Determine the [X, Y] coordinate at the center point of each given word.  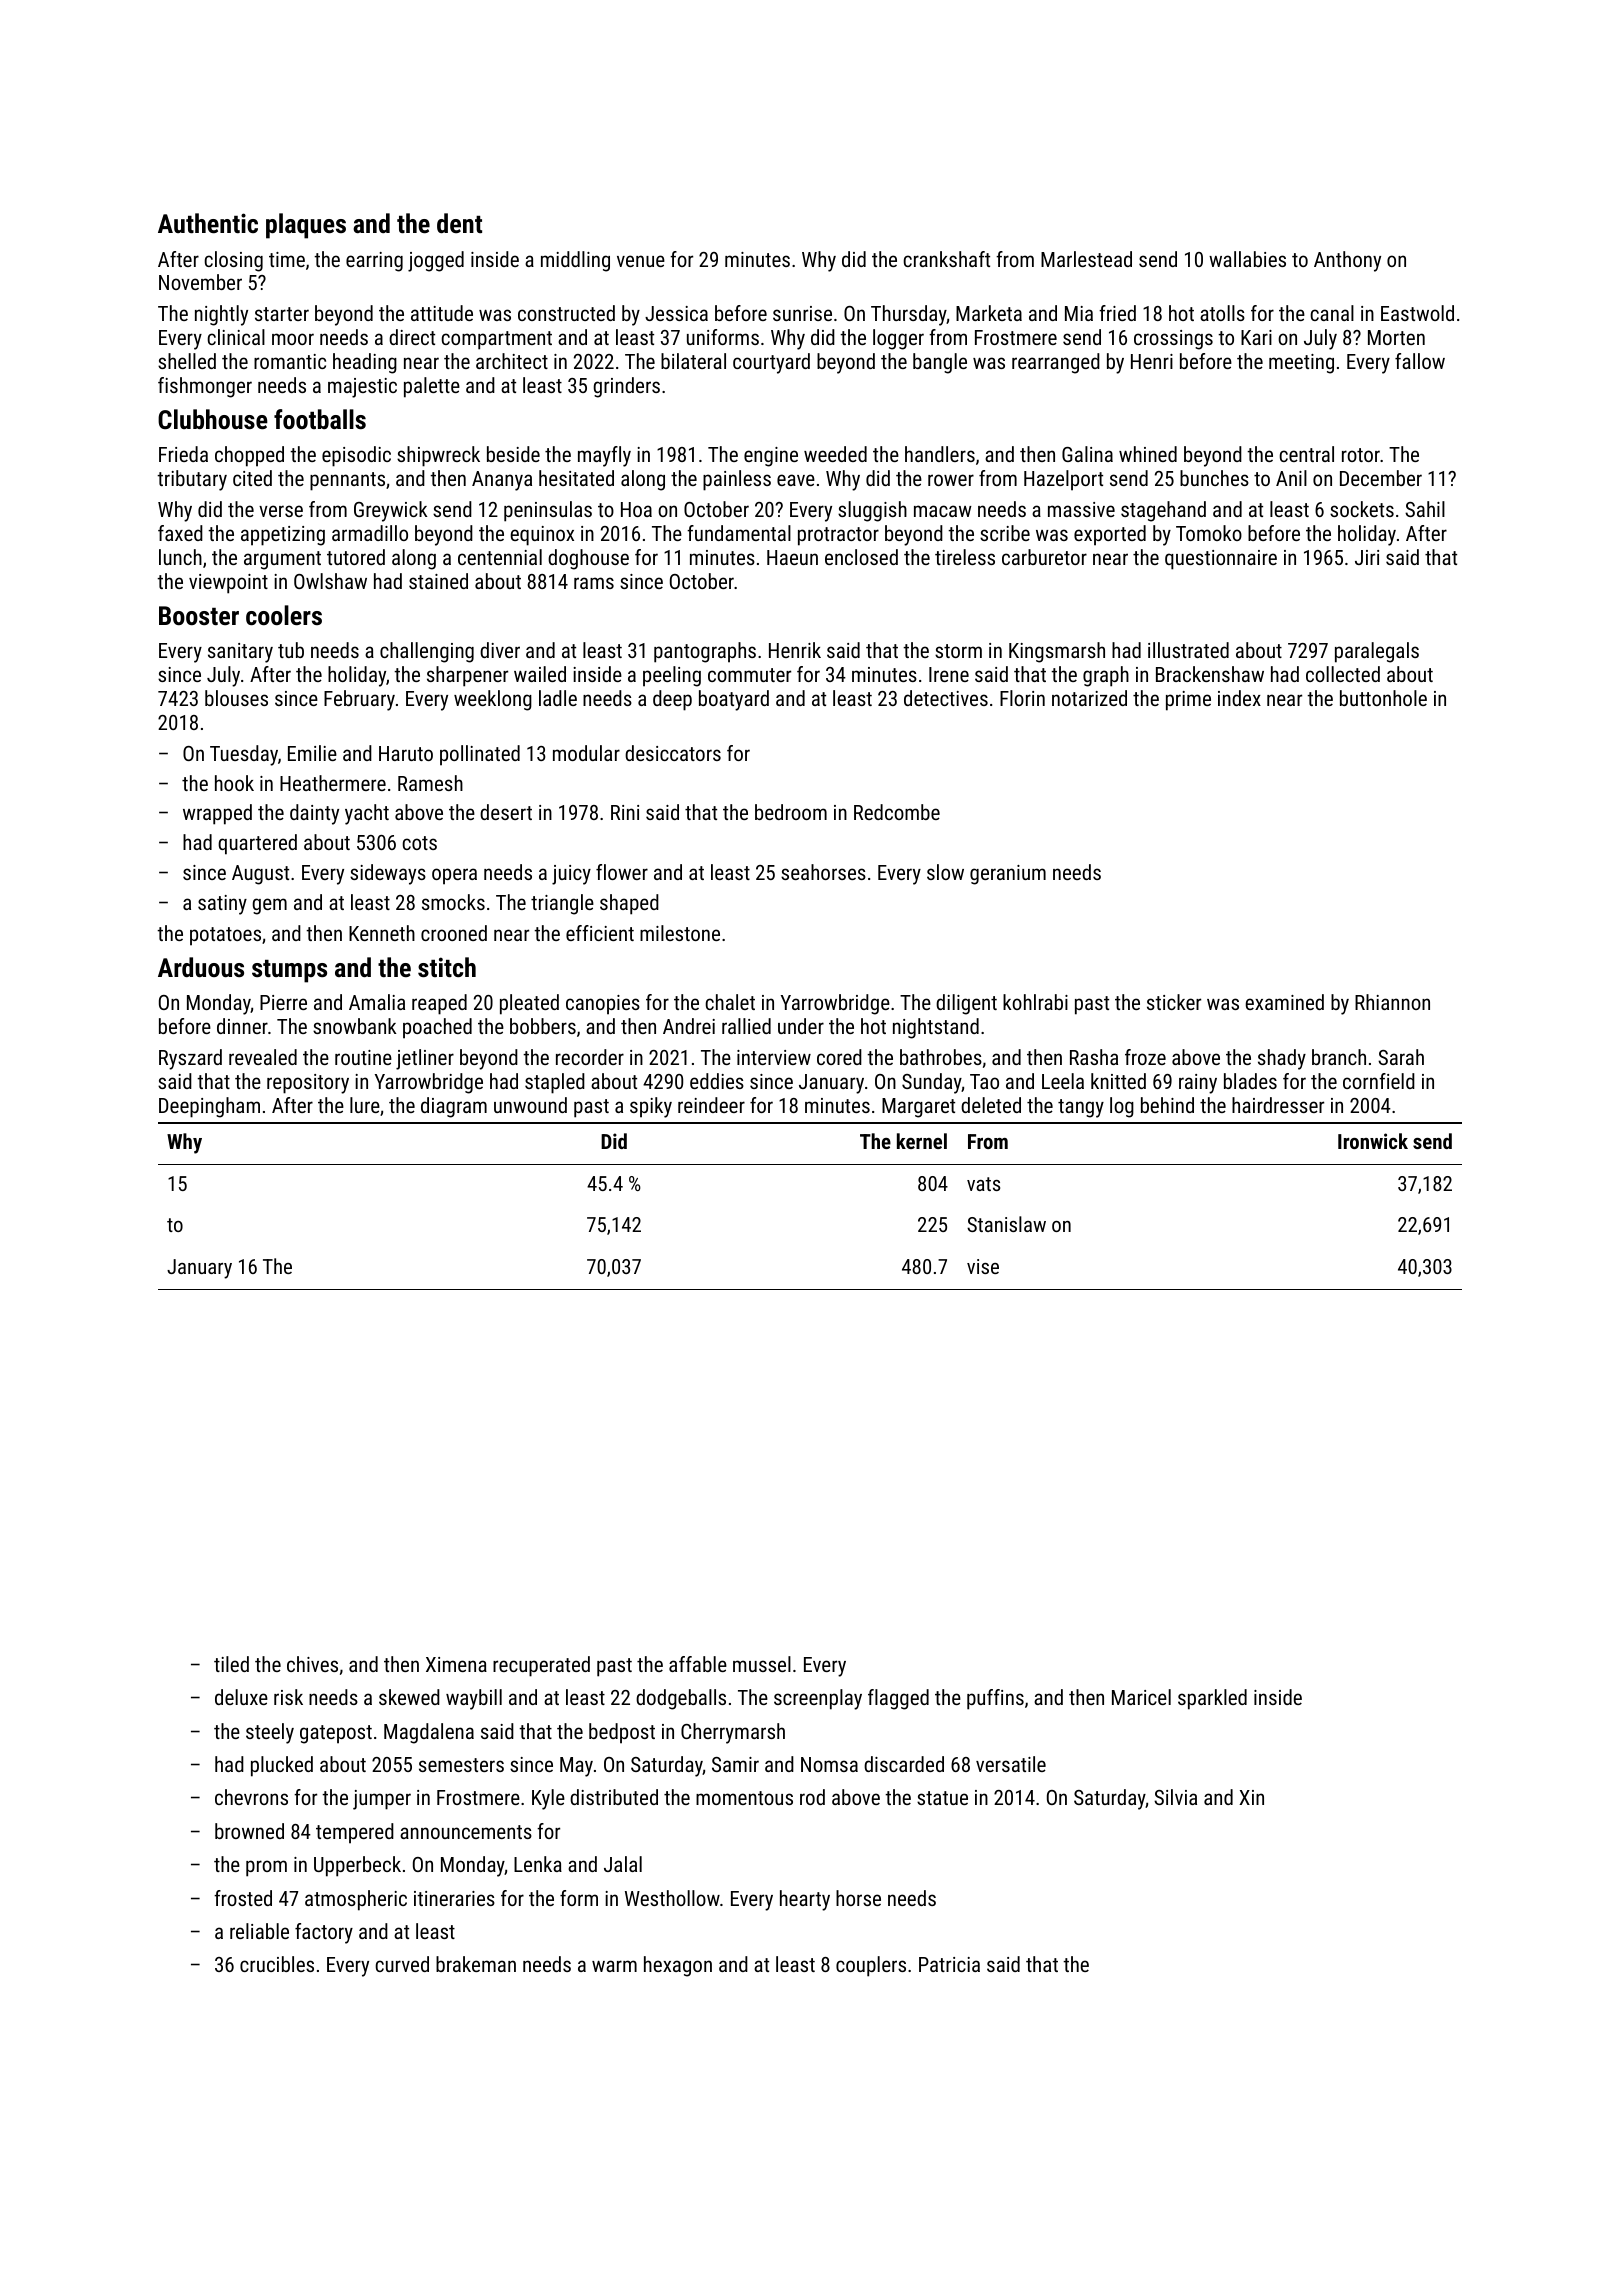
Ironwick [1373, 1141]
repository [308, 1084]
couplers [871, 1966]
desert [506, 812]
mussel [762, 1664]
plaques [306, 226]
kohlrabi [1035, 1002]
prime [1188, 701]
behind [1167, 1105]
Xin [1251, 1797]
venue [641, 261]
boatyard [734, 700]
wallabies [1247, 259]
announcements [466, 1832]
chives [312, 1664]
